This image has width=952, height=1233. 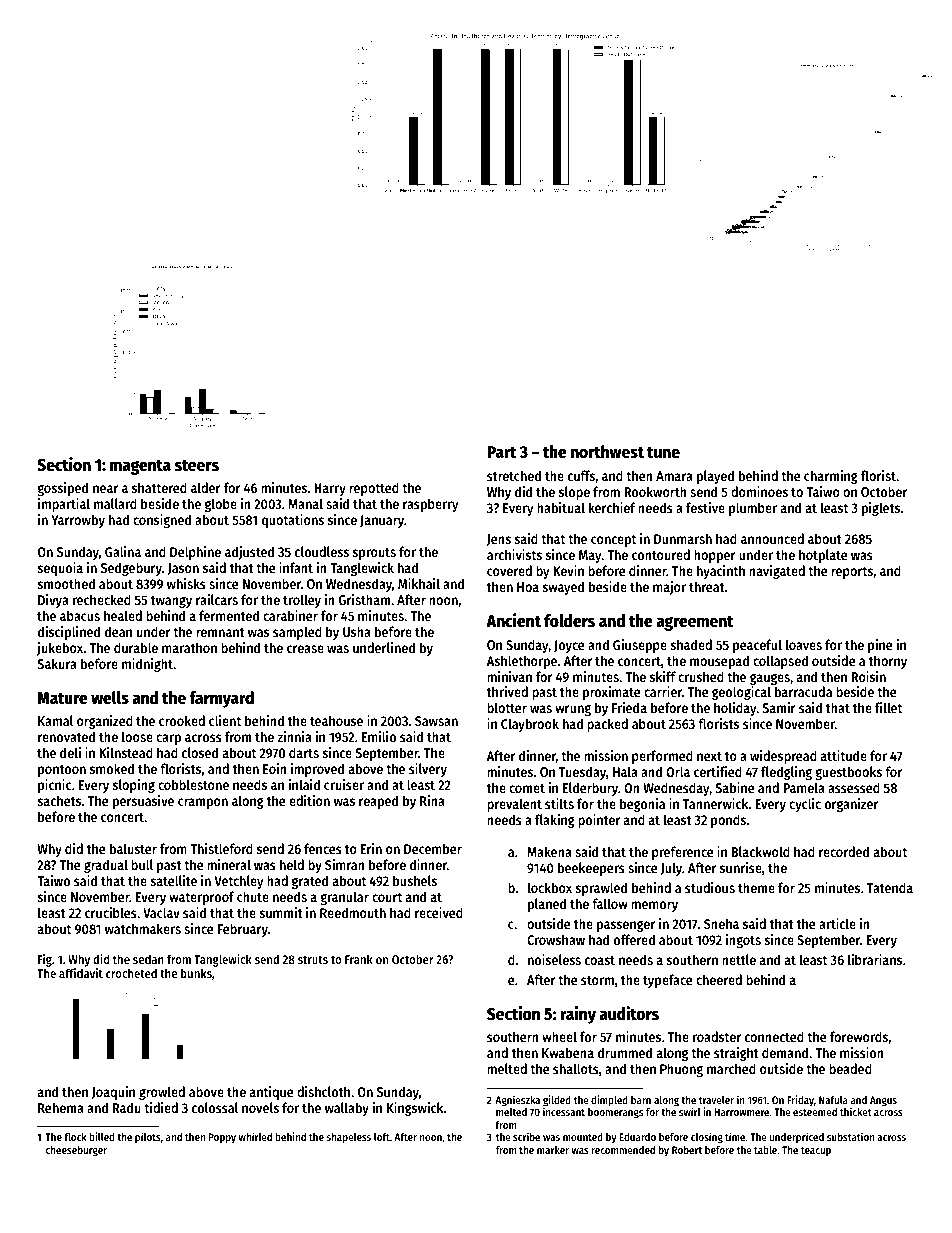 I want to click on consigned, so click(x=162, y=521).
